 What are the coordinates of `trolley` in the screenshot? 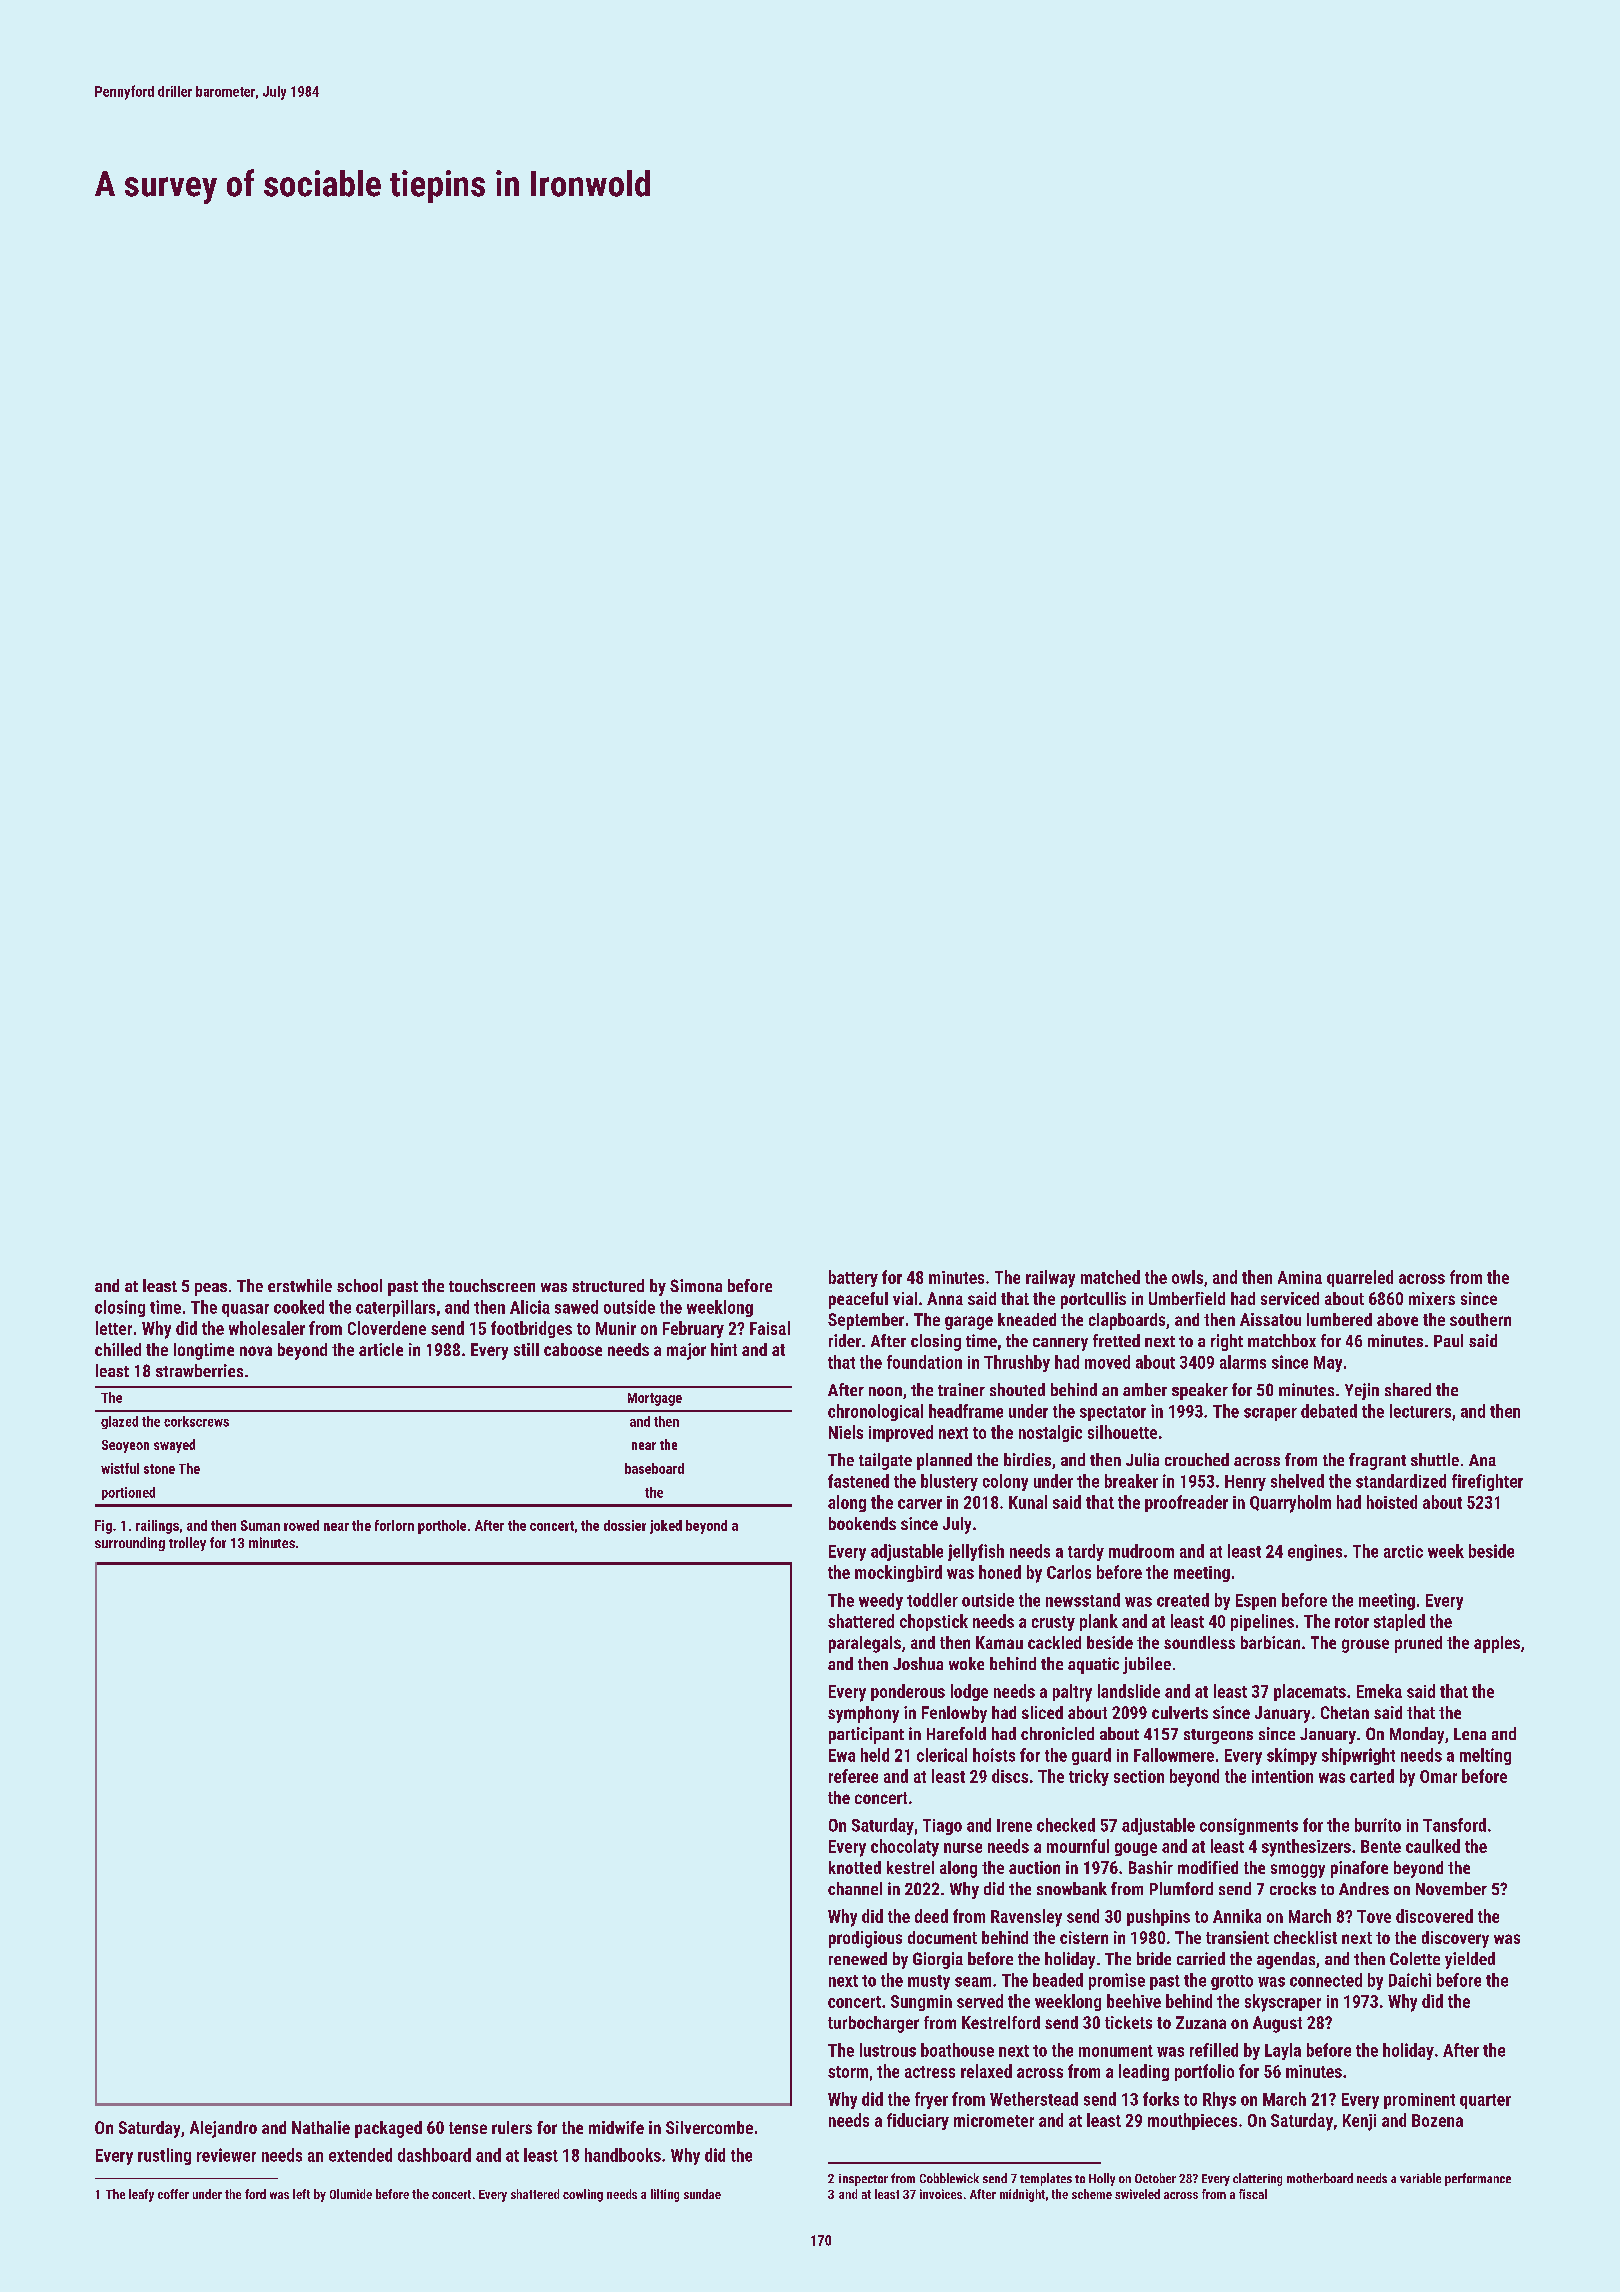 It's located at (187, 1544).
